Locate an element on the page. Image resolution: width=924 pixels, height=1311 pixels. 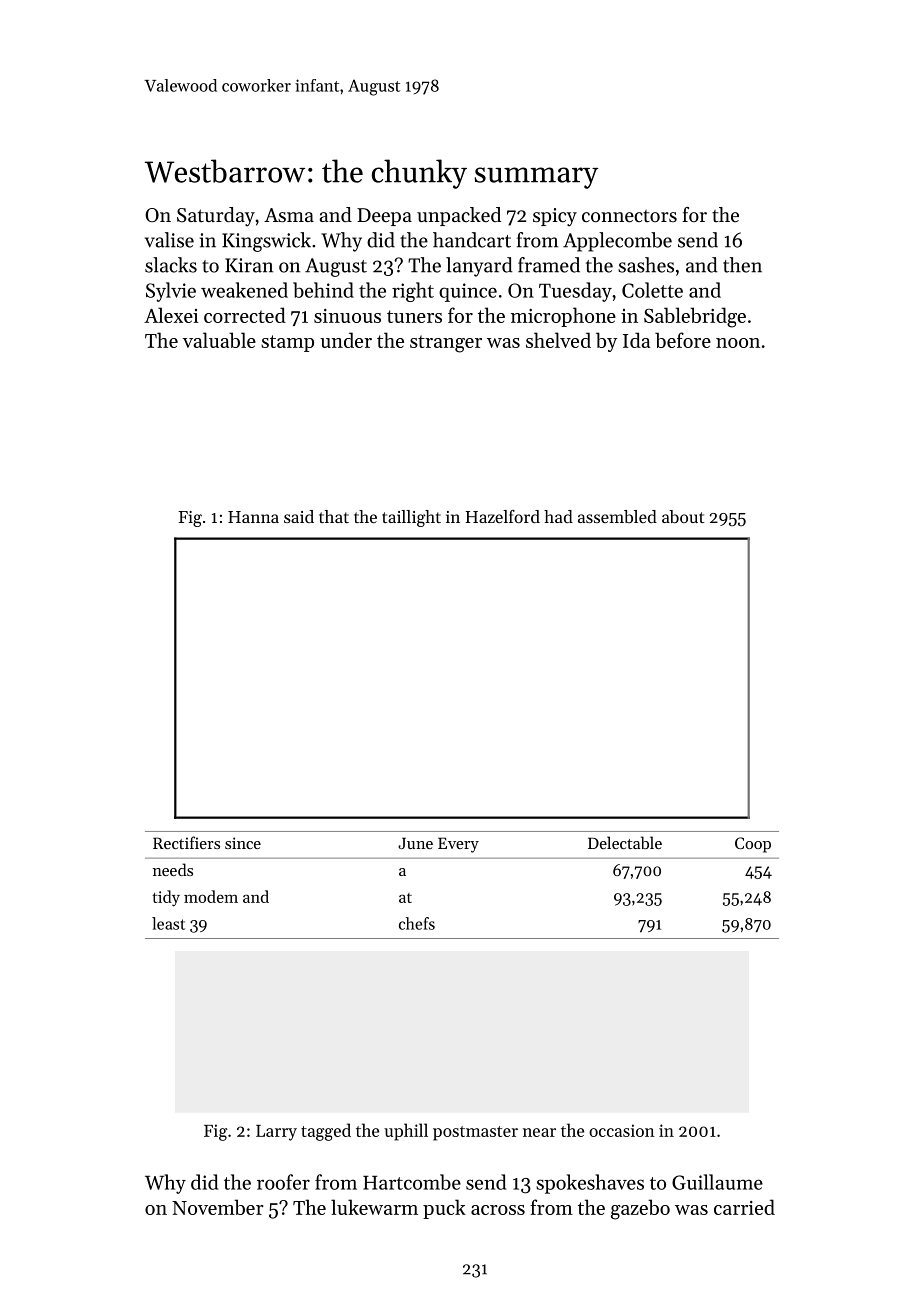
about is located at coordinates (683, 516).
